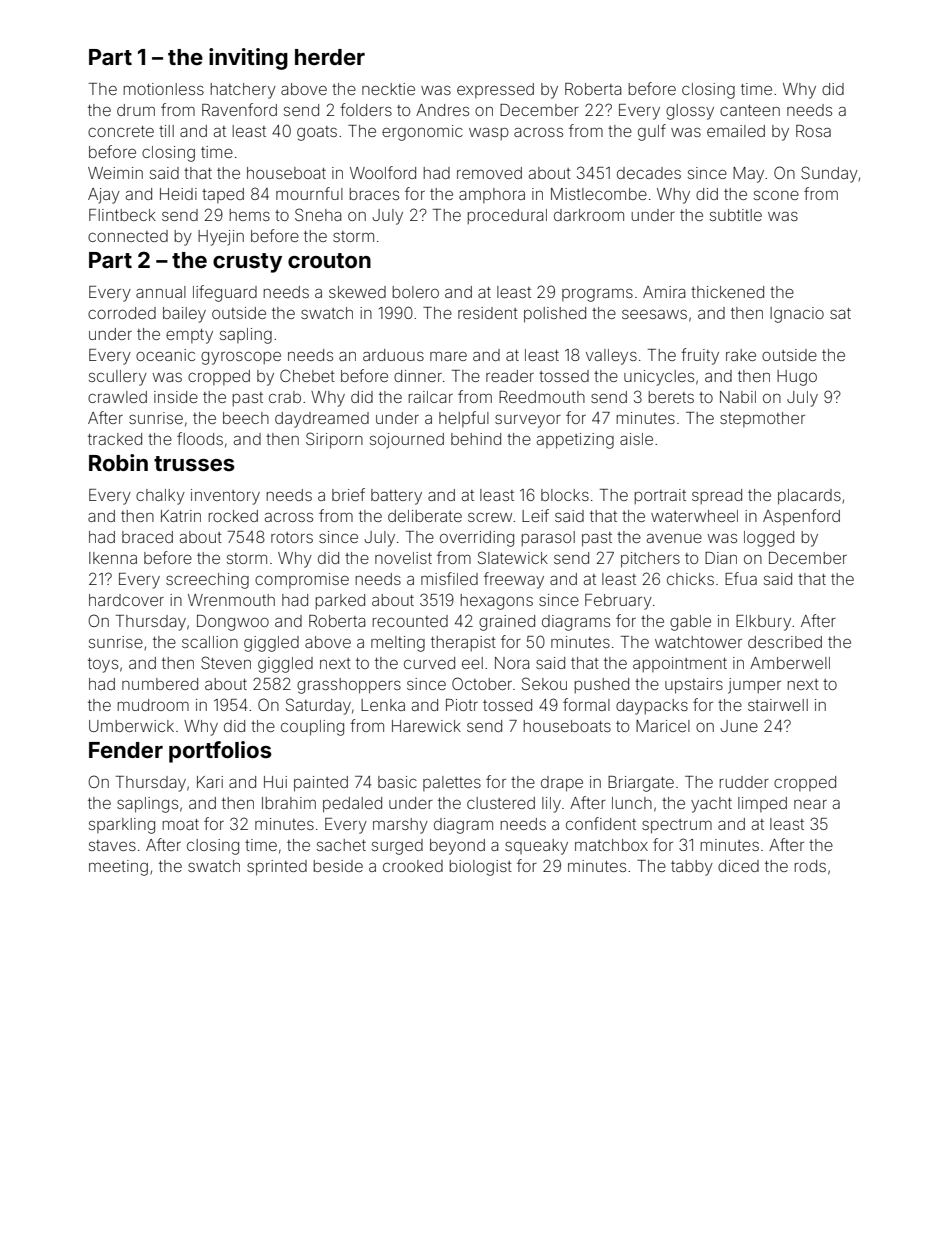  What do you see at coordinates (510, 376) in the screenshot?
I see `reader` at bounding box center [510, 376].
